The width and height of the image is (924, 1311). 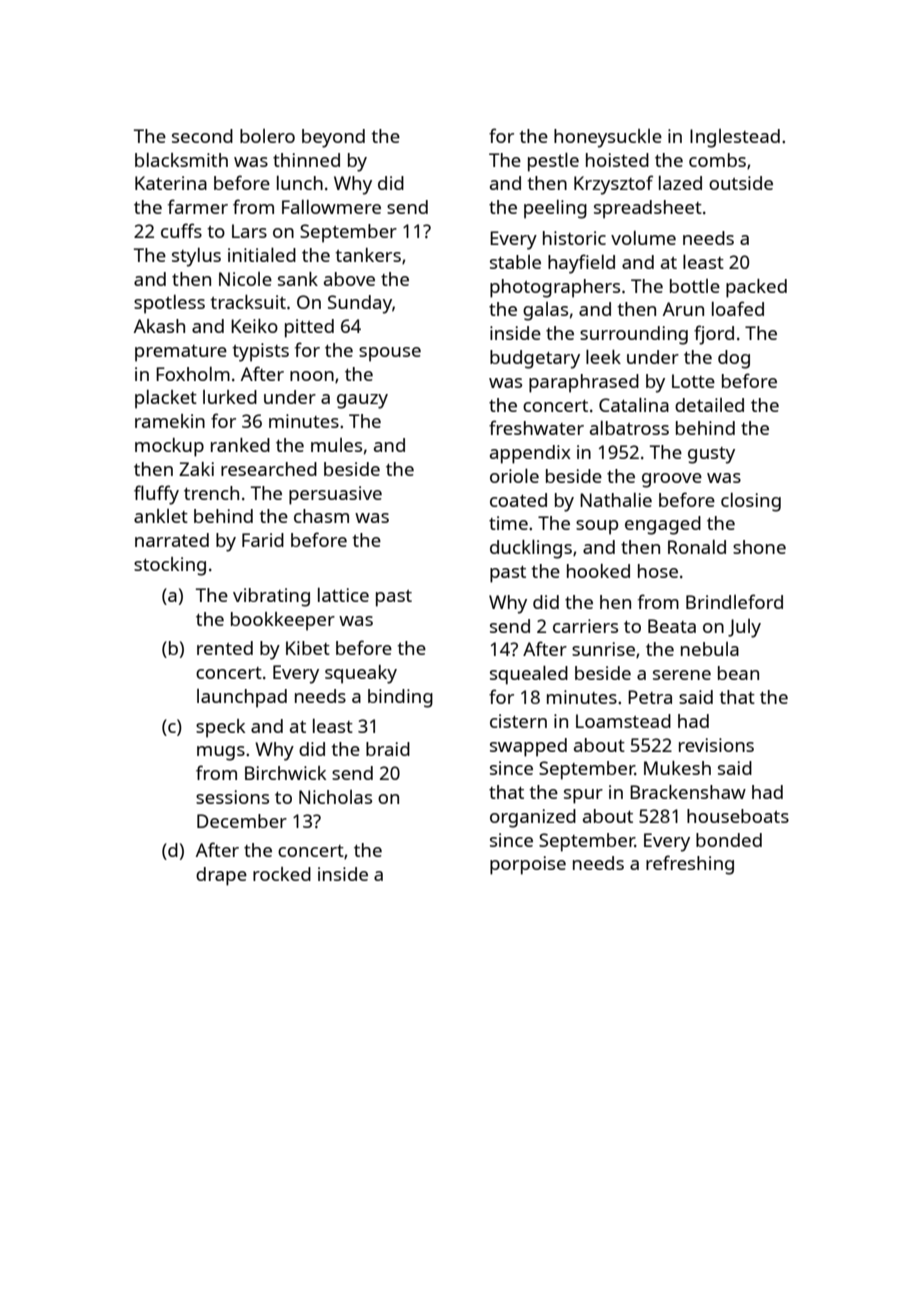 What do you see at coordinates (530, 454) in the image?
I see `appendix` at bounding box center [530, 454].
